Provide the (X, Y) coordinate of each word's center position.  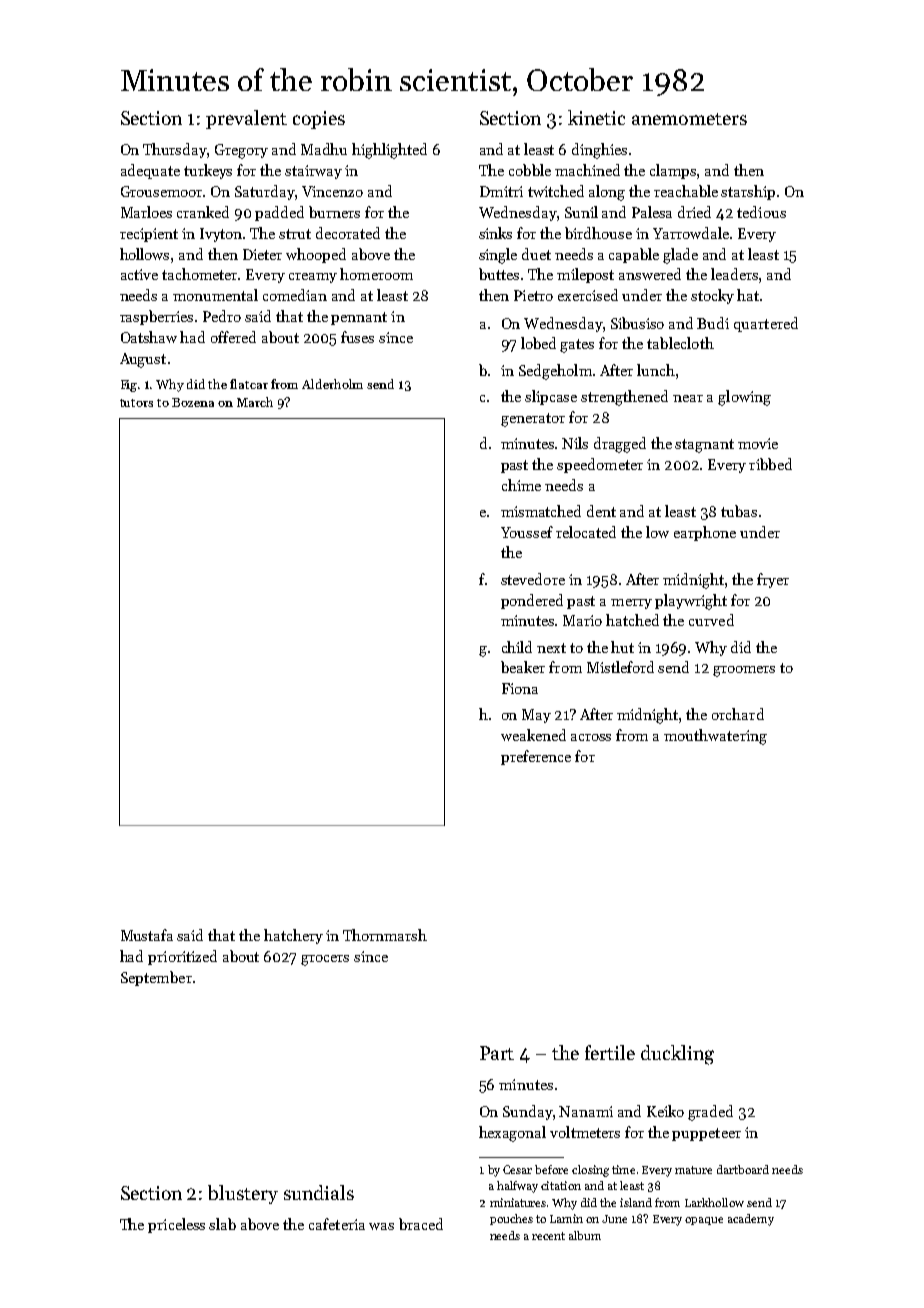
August (143, 360)
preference (536, 757)
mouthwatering (715, 737)
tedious (761, 212)
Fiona (520, 688)
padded (279, 213)
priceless (176, 1225)
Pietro (533, 295)
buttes (499, 274)
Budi (713, 323)
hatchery (293, 936)
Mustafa (147, 935)
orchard (738, 714)
